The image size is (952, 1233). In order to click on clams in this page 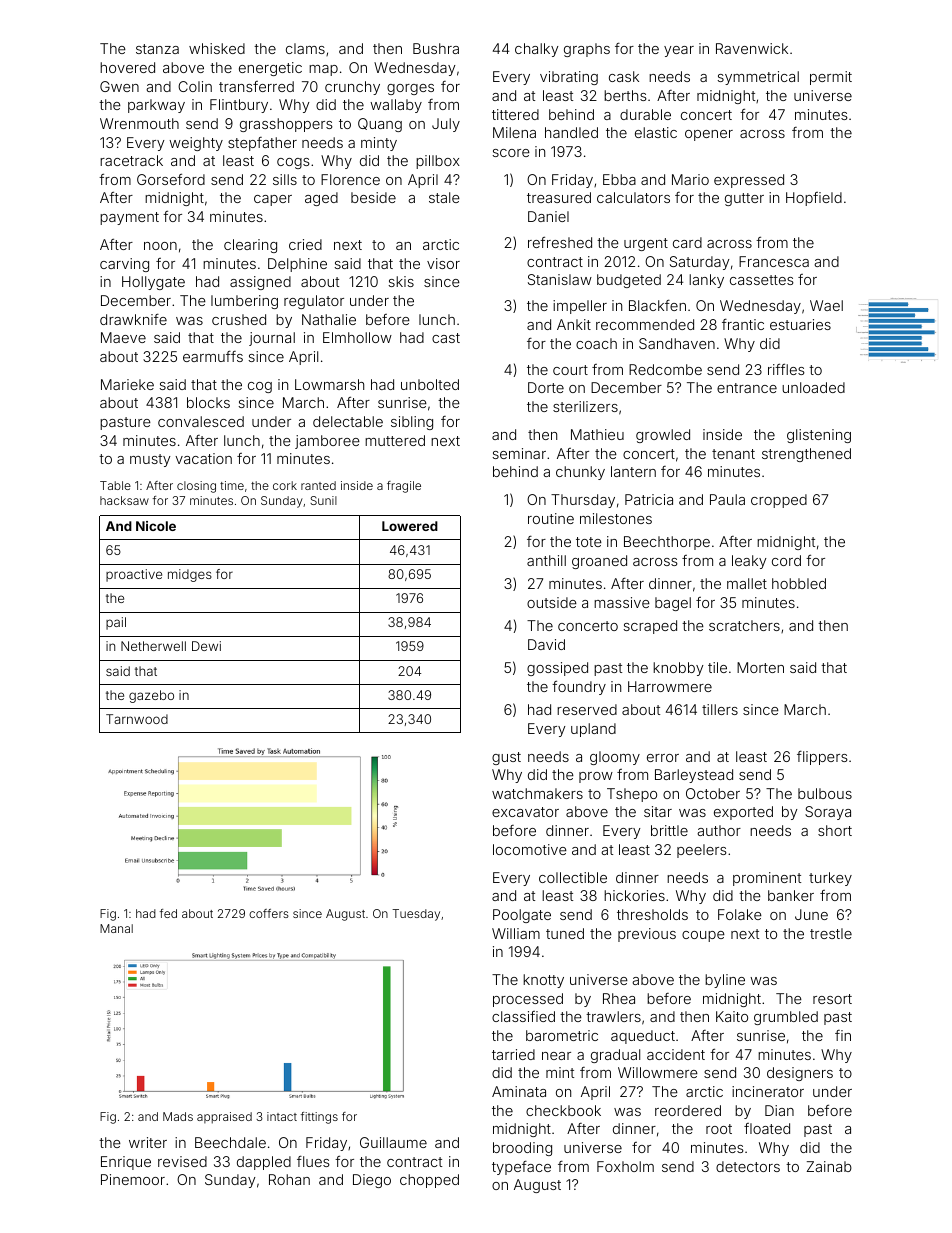, I will do `click(305, 48)`.
